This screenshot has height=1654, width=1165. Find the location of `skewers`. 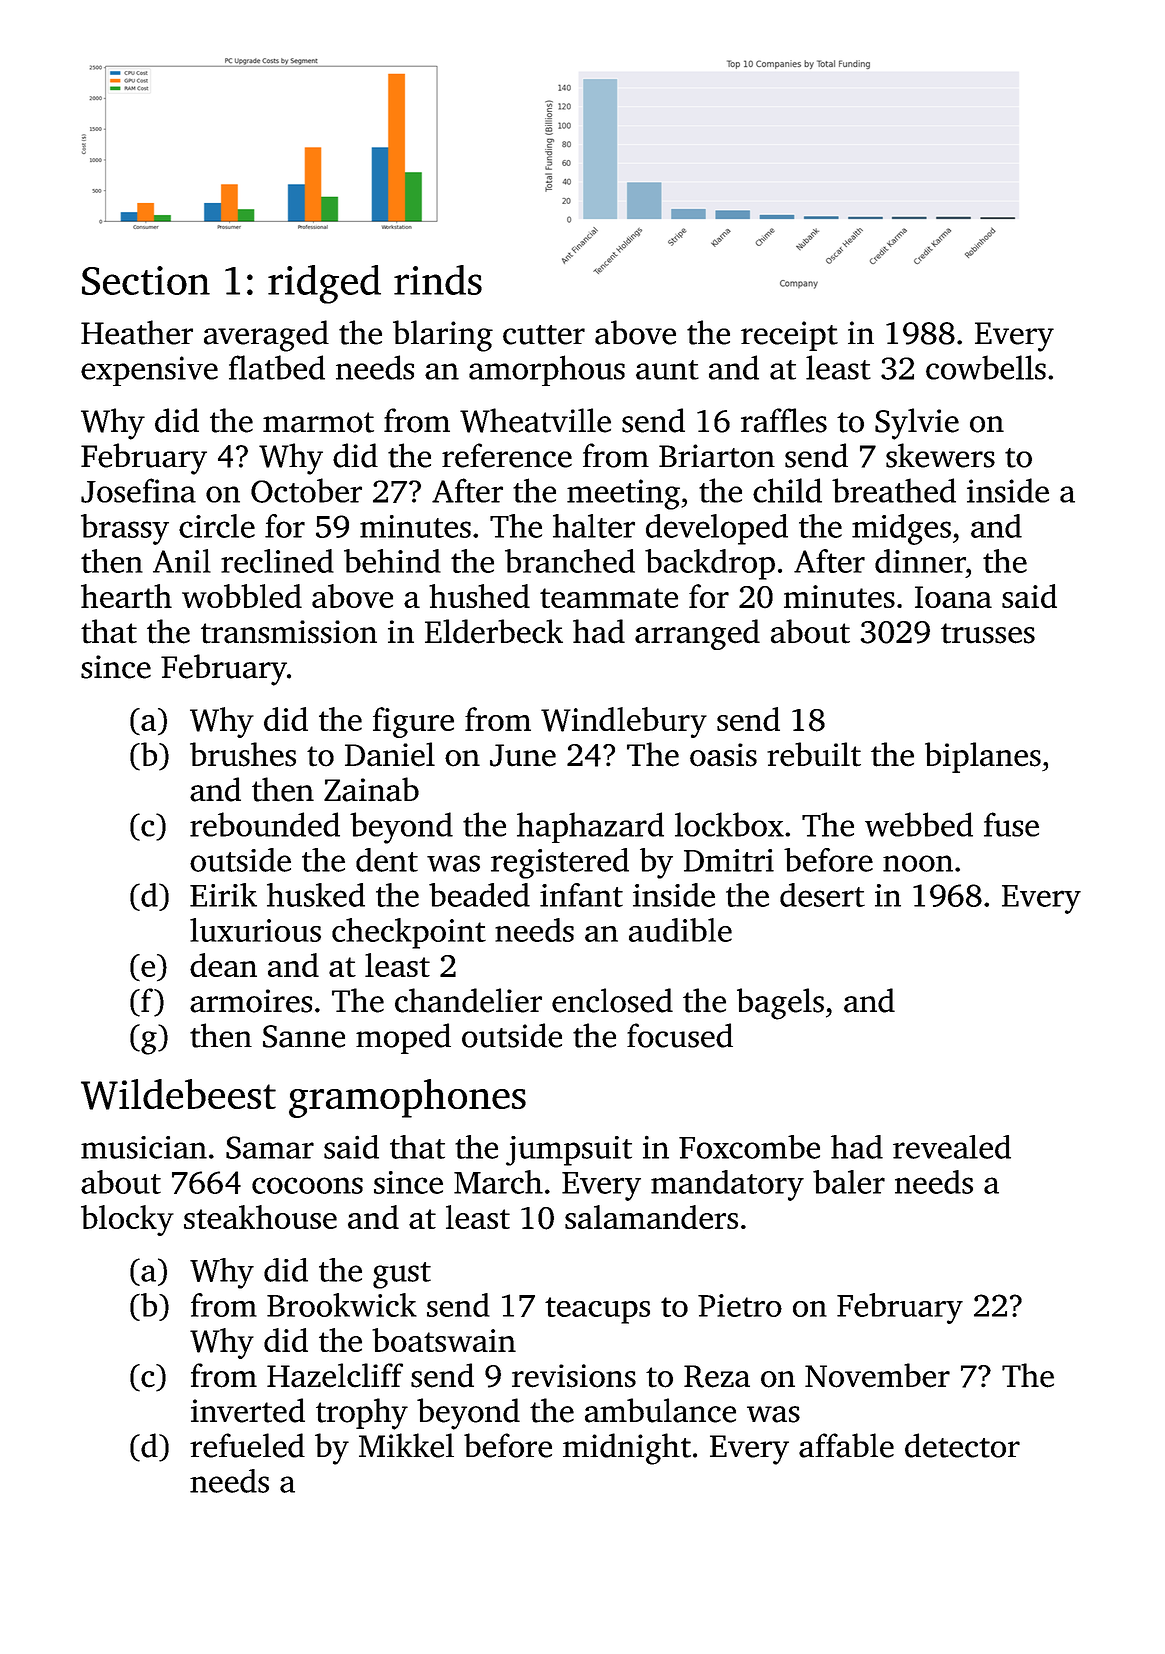

skewers is located at coordinates (940, 455).
